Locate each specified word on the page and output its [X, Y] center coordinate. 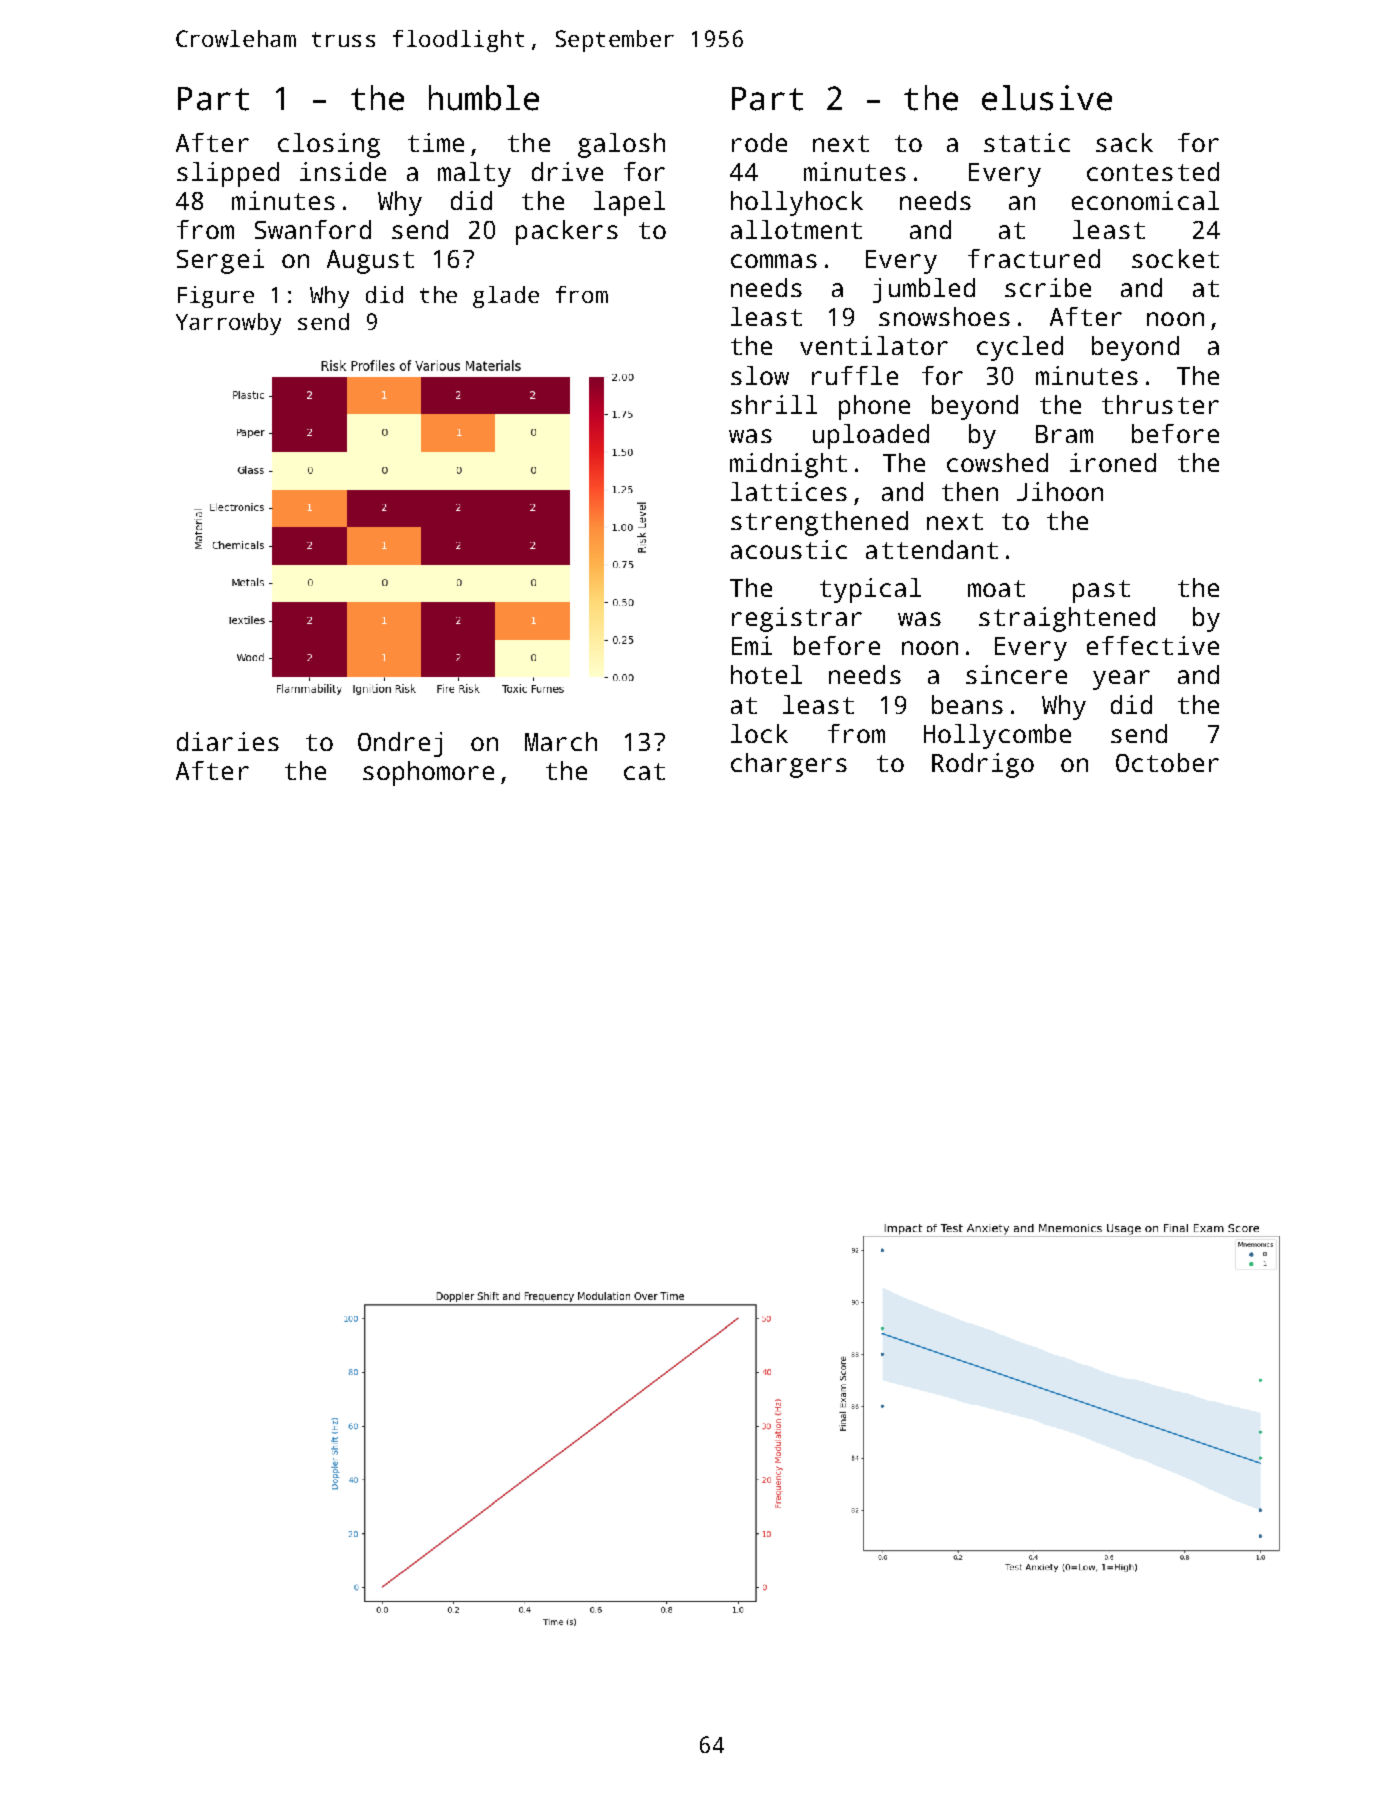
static [1027, 142]
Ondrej [400, 744]
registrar [797, 619]
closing [329, 145]
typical [870, 590]
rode [759, 142]
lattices [789, 491]
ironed [1113, 462]
